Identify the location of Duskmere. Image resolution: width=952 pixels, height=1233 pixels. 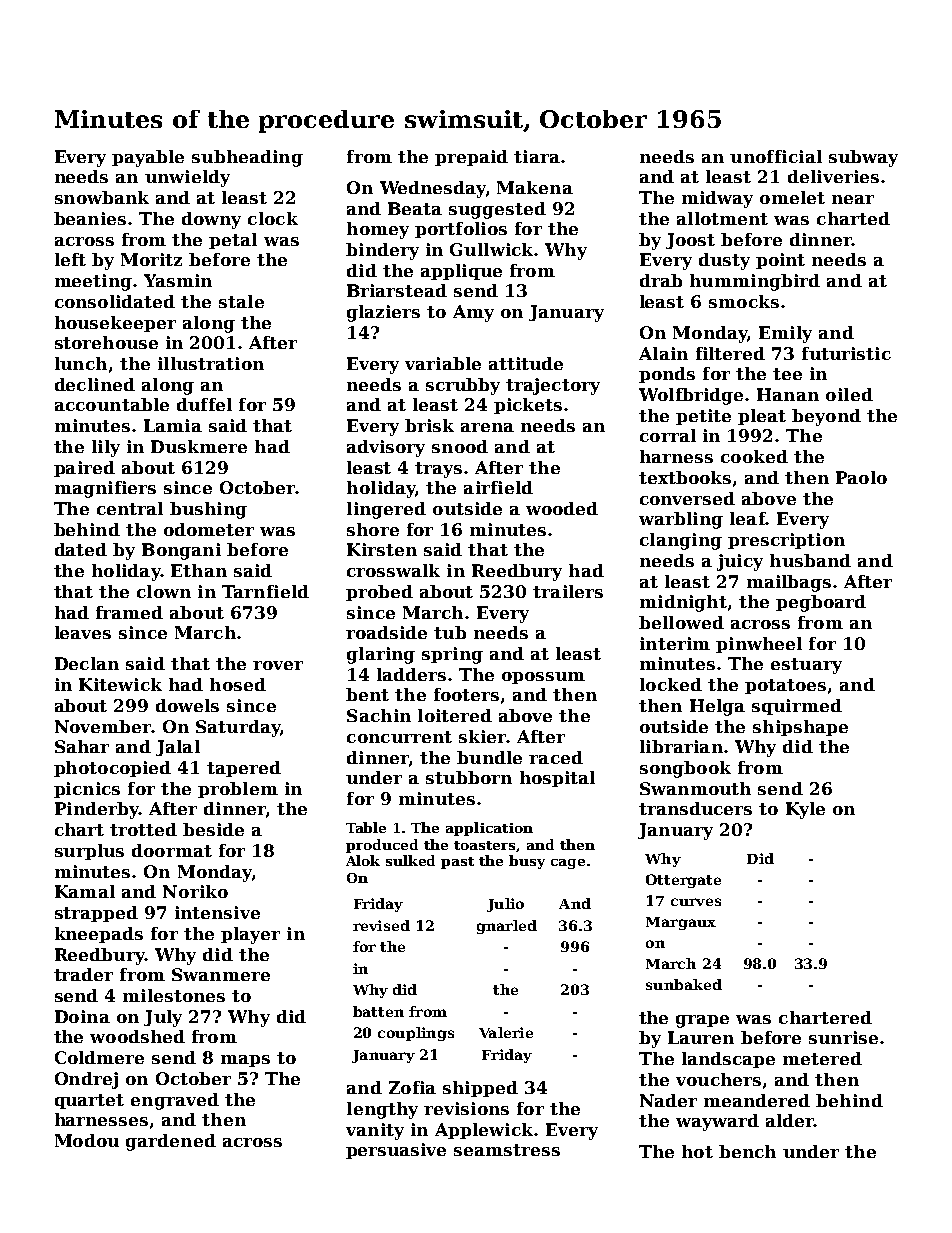
(199, 446).
